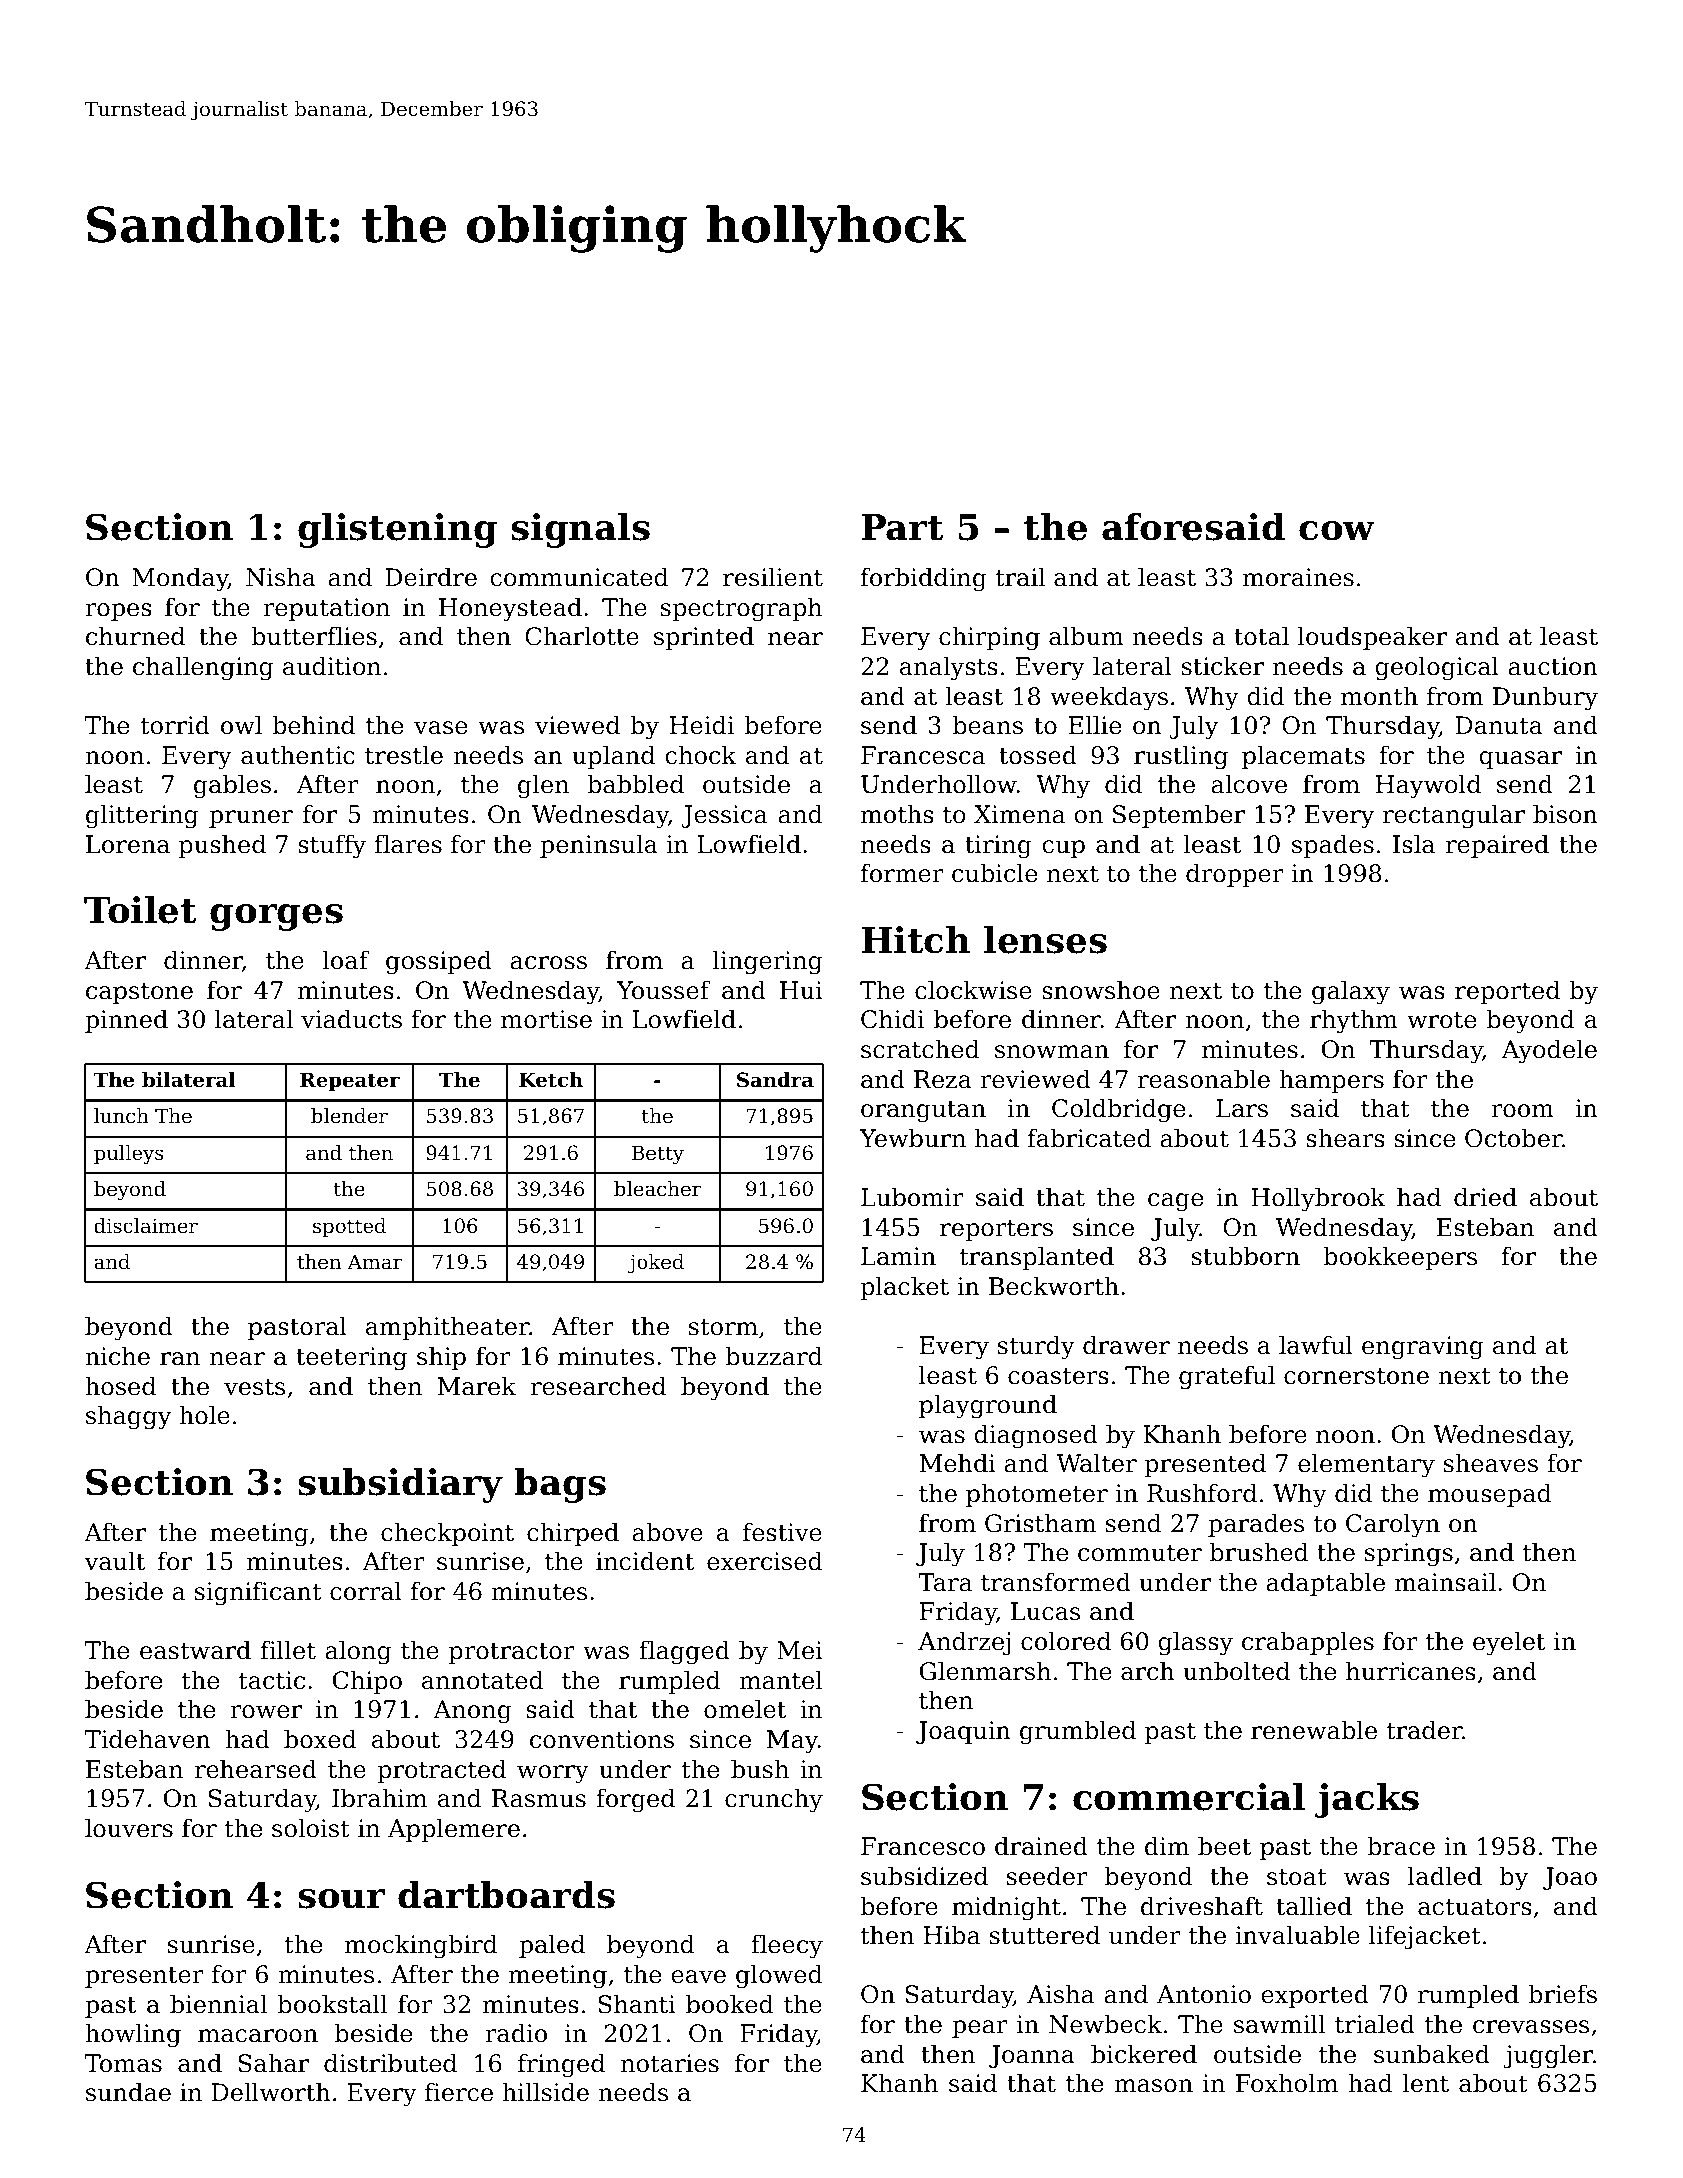 Image resolution: width=1683 pixels, height=2178 pixels. What do you see at coordinates (271, 2092) in the image?
I see `Dellworth` at bounding box center [271, 2092].
